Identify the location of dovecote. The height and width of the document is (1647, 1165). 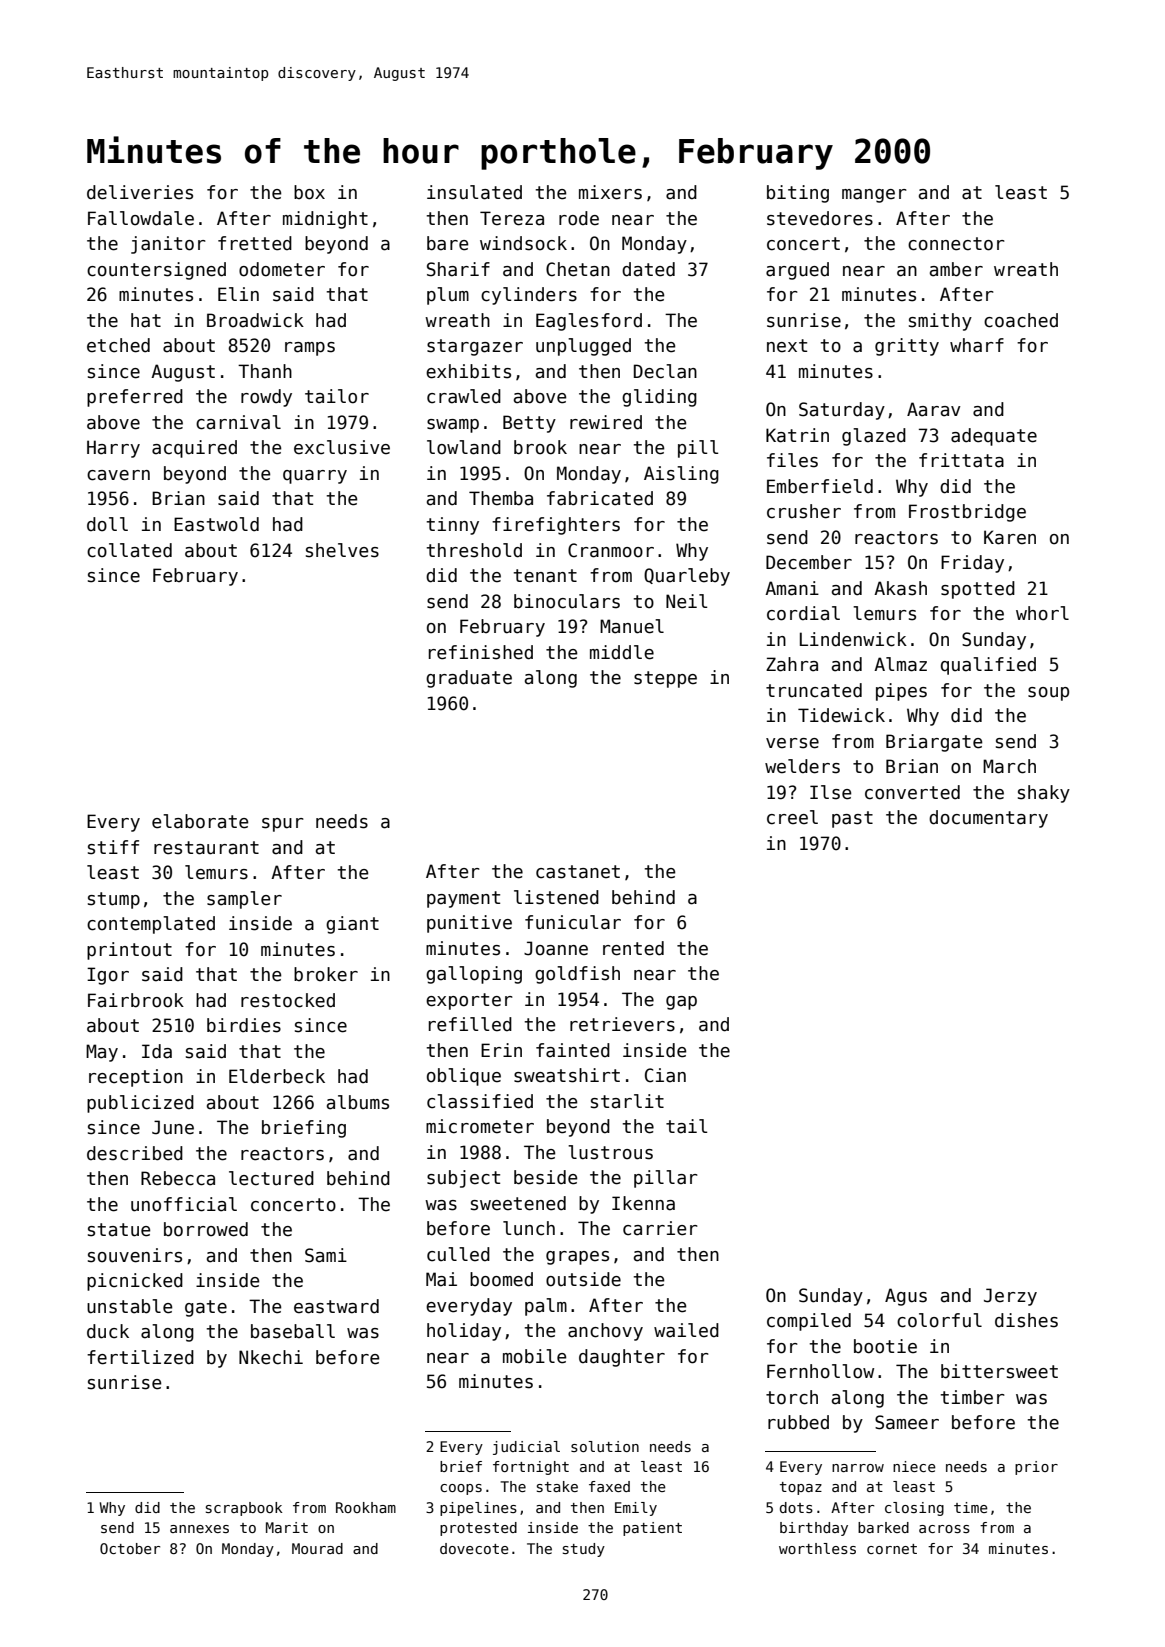
(474, 1548).
